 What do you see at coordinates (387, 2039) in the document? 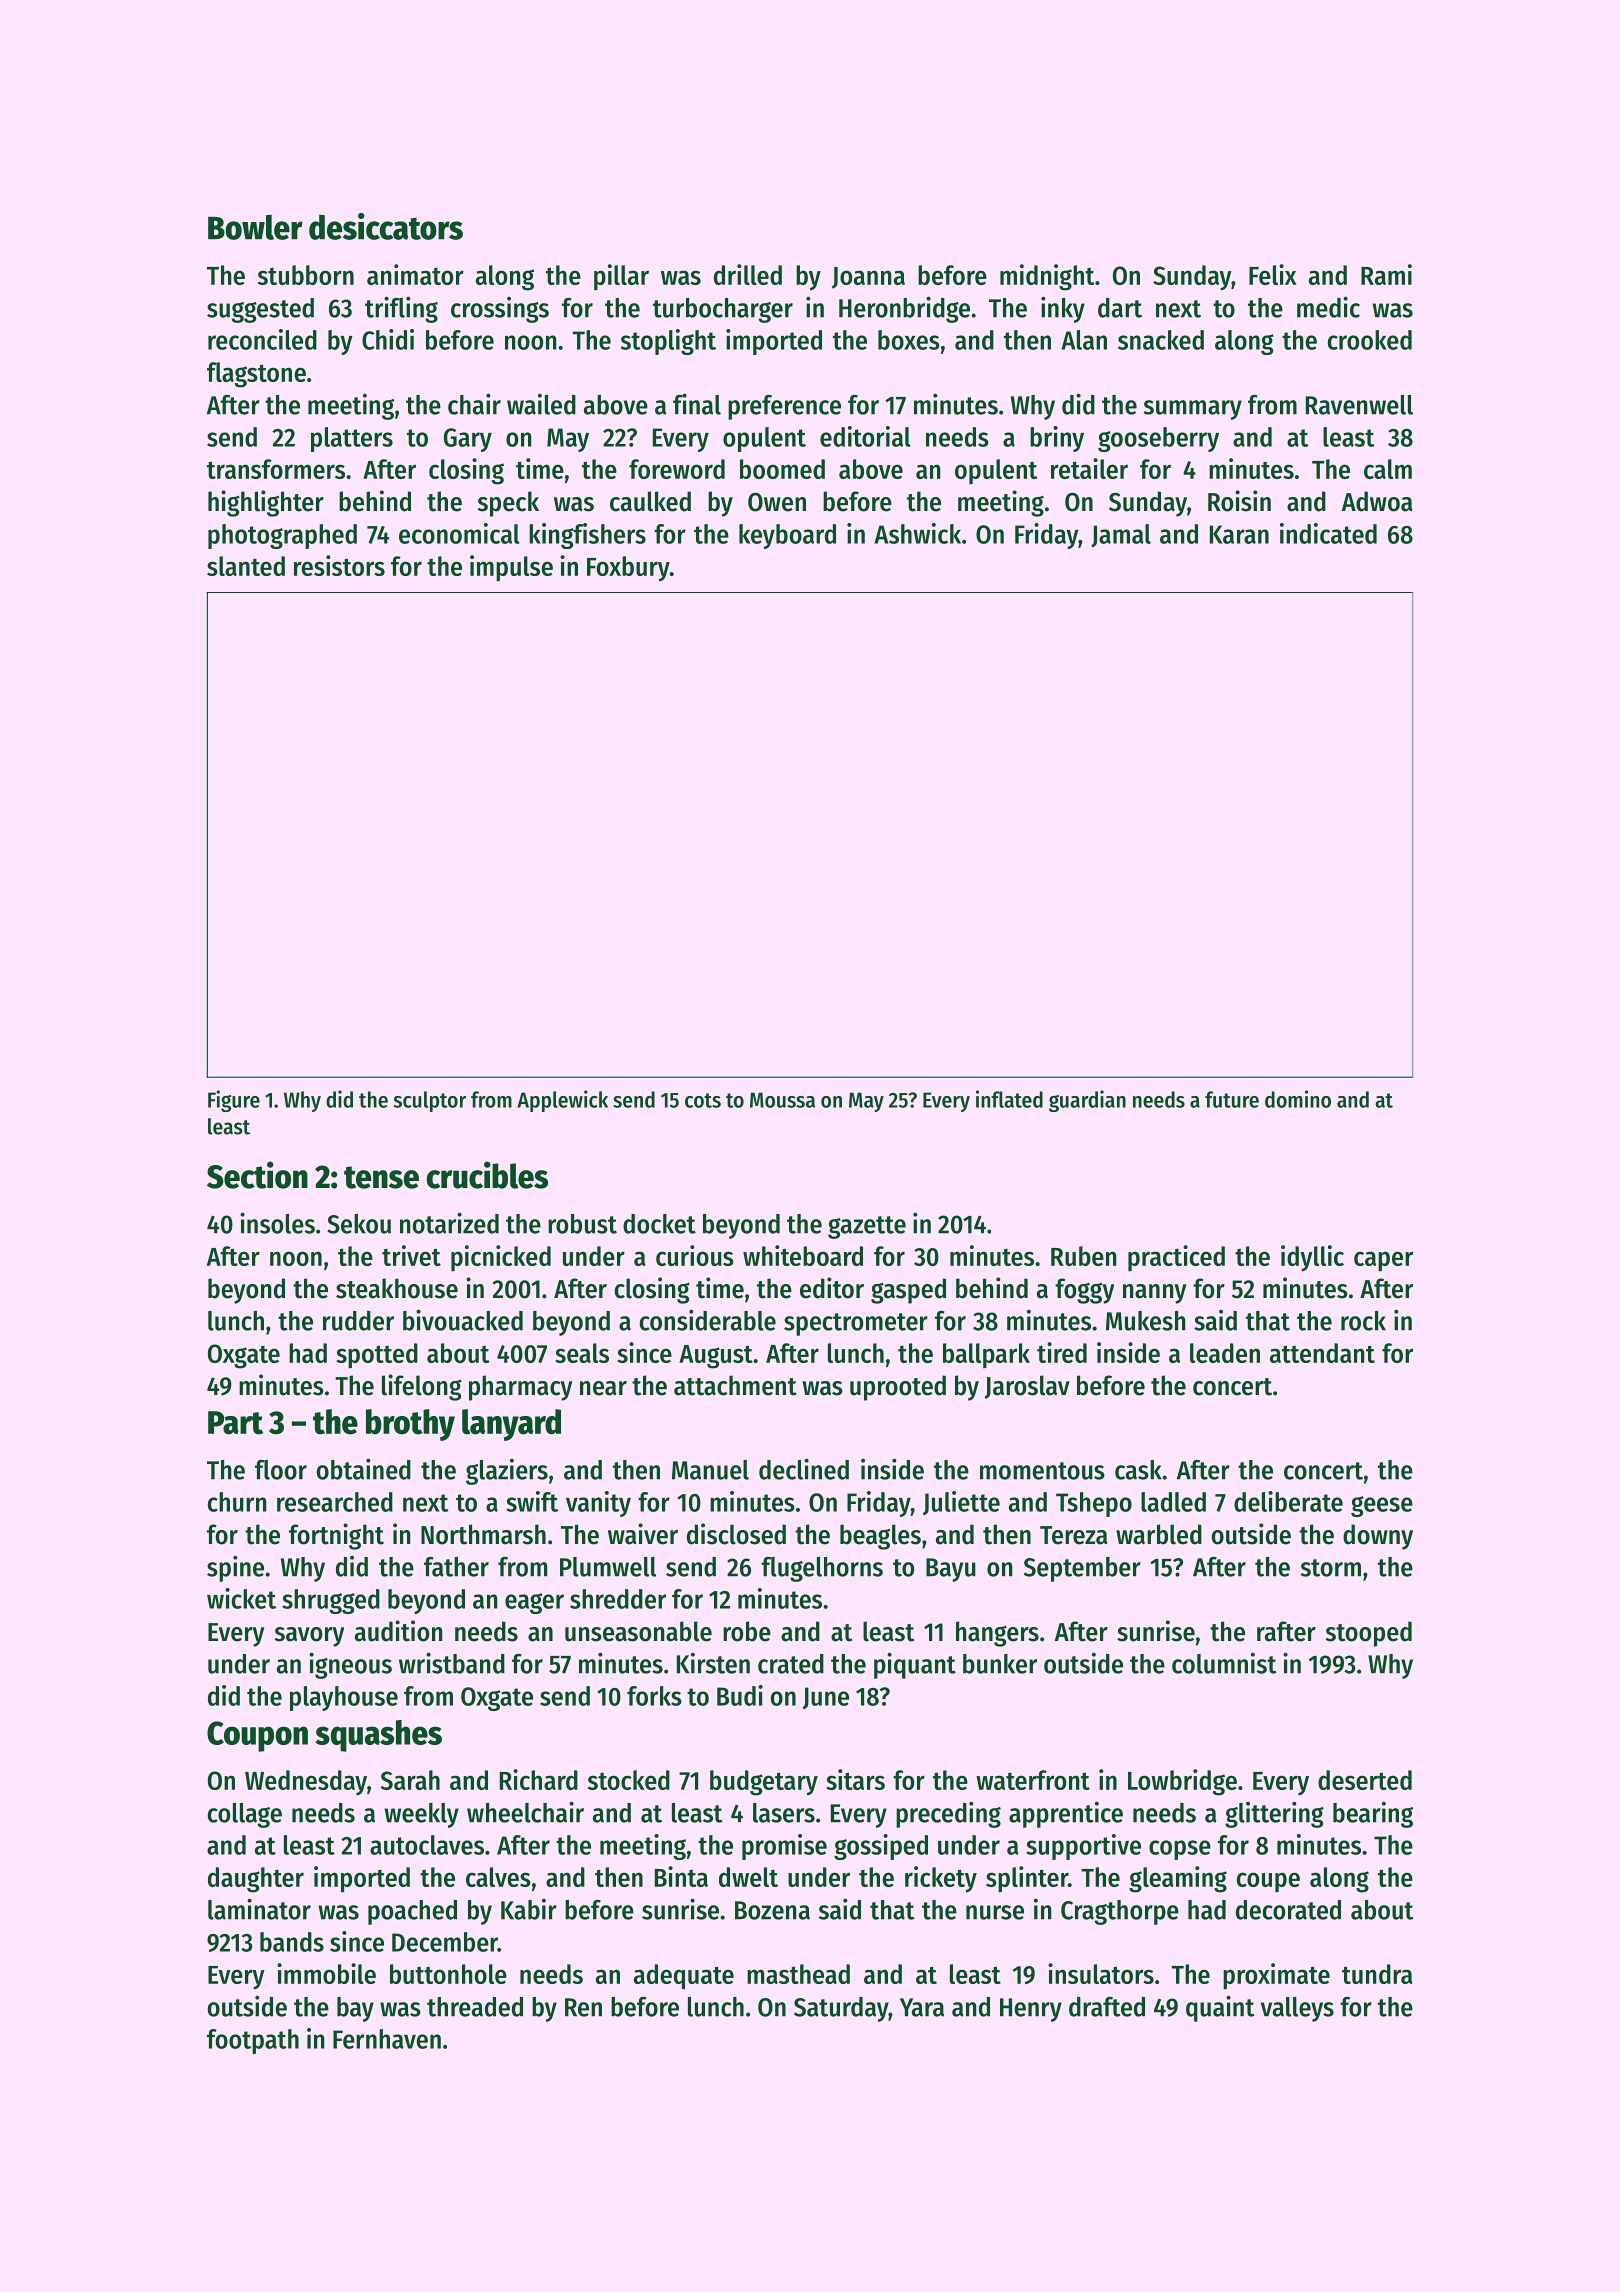
I see `Fernhaven` at bounding box center [387, 2039].
